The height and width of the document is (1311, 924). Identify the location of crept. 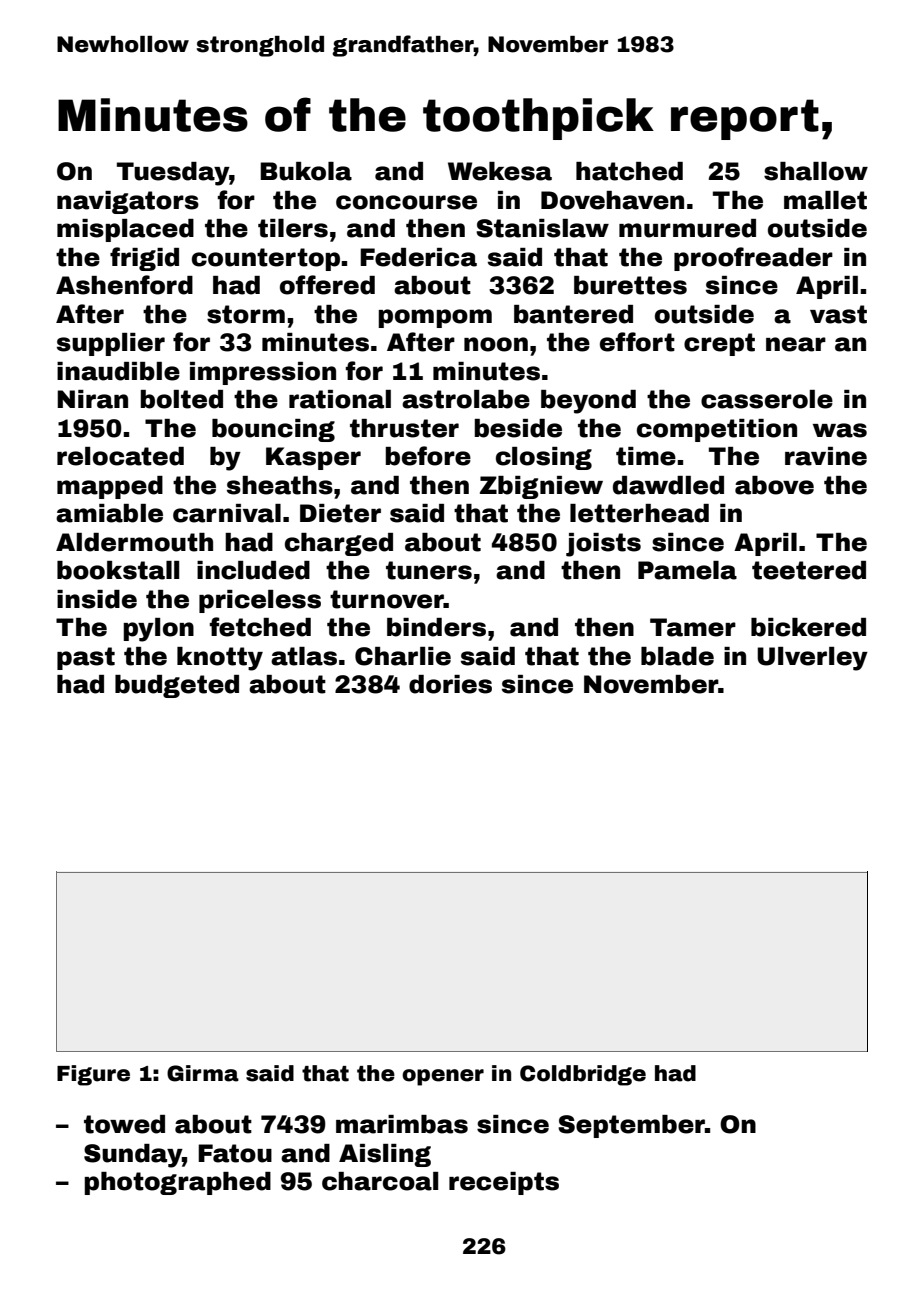
(719, 344).
